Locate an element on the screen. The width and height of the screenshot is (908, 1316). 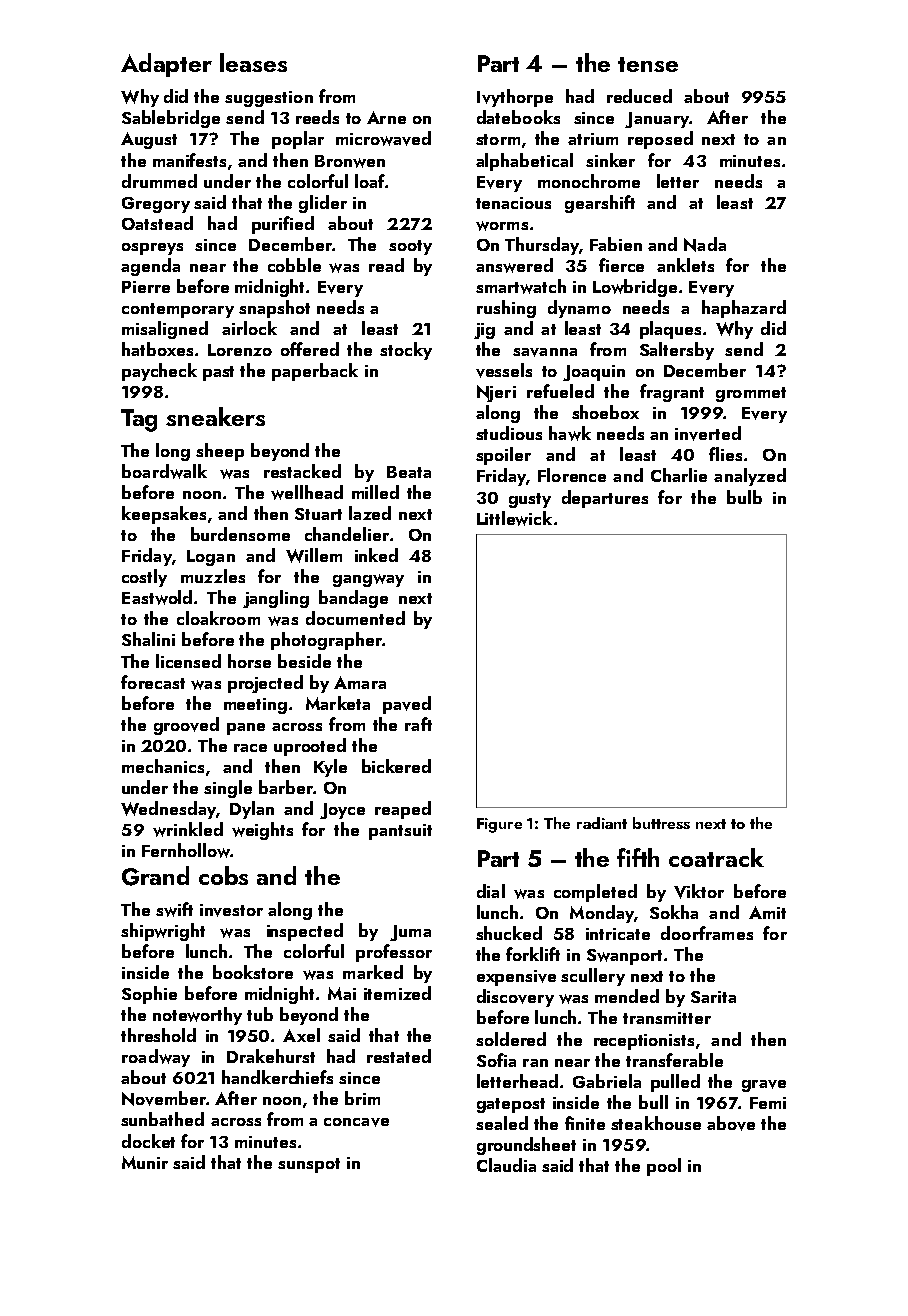
mechanics is located at coordinates (163, 766).
